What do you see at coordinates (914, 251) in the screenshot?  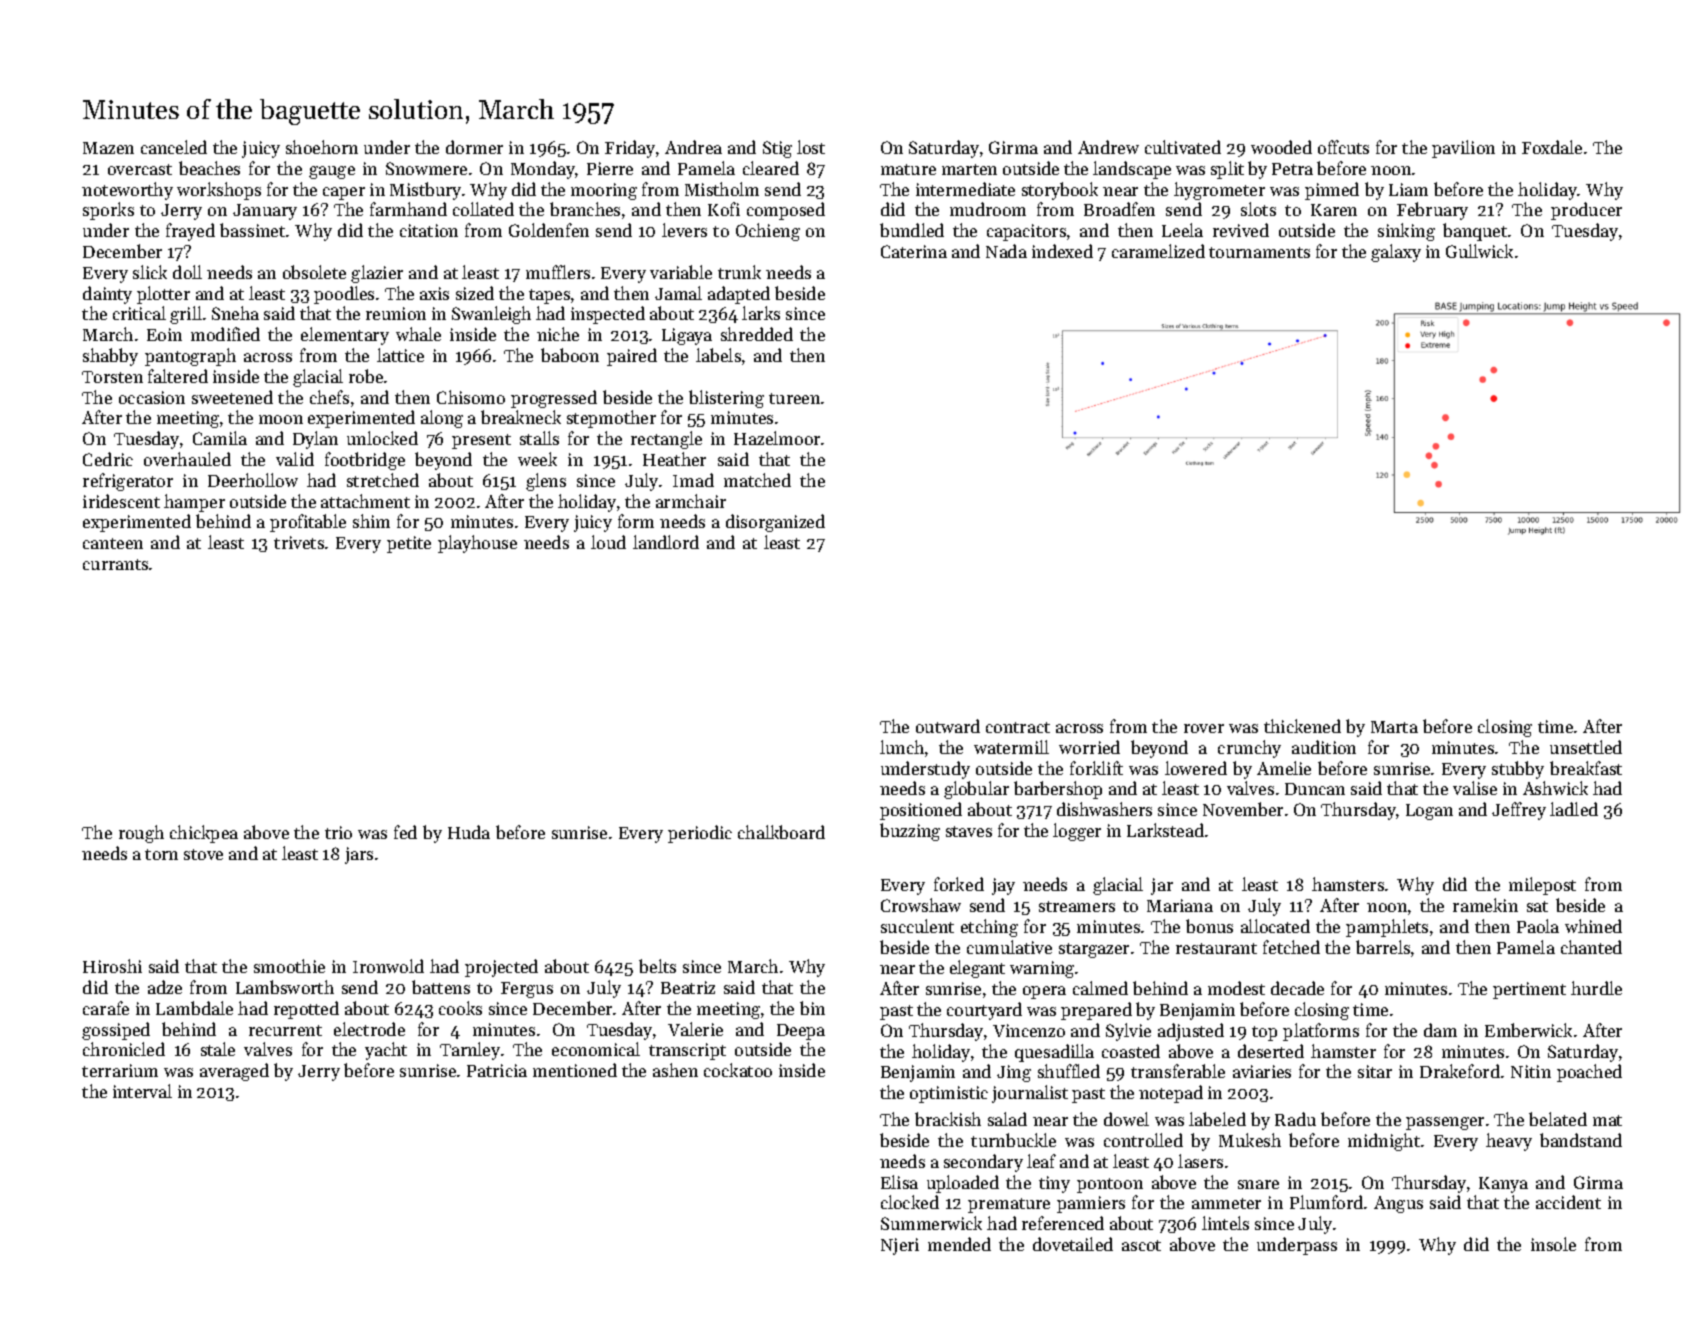 I see `Caterina` at bounding box center [914, 251].
